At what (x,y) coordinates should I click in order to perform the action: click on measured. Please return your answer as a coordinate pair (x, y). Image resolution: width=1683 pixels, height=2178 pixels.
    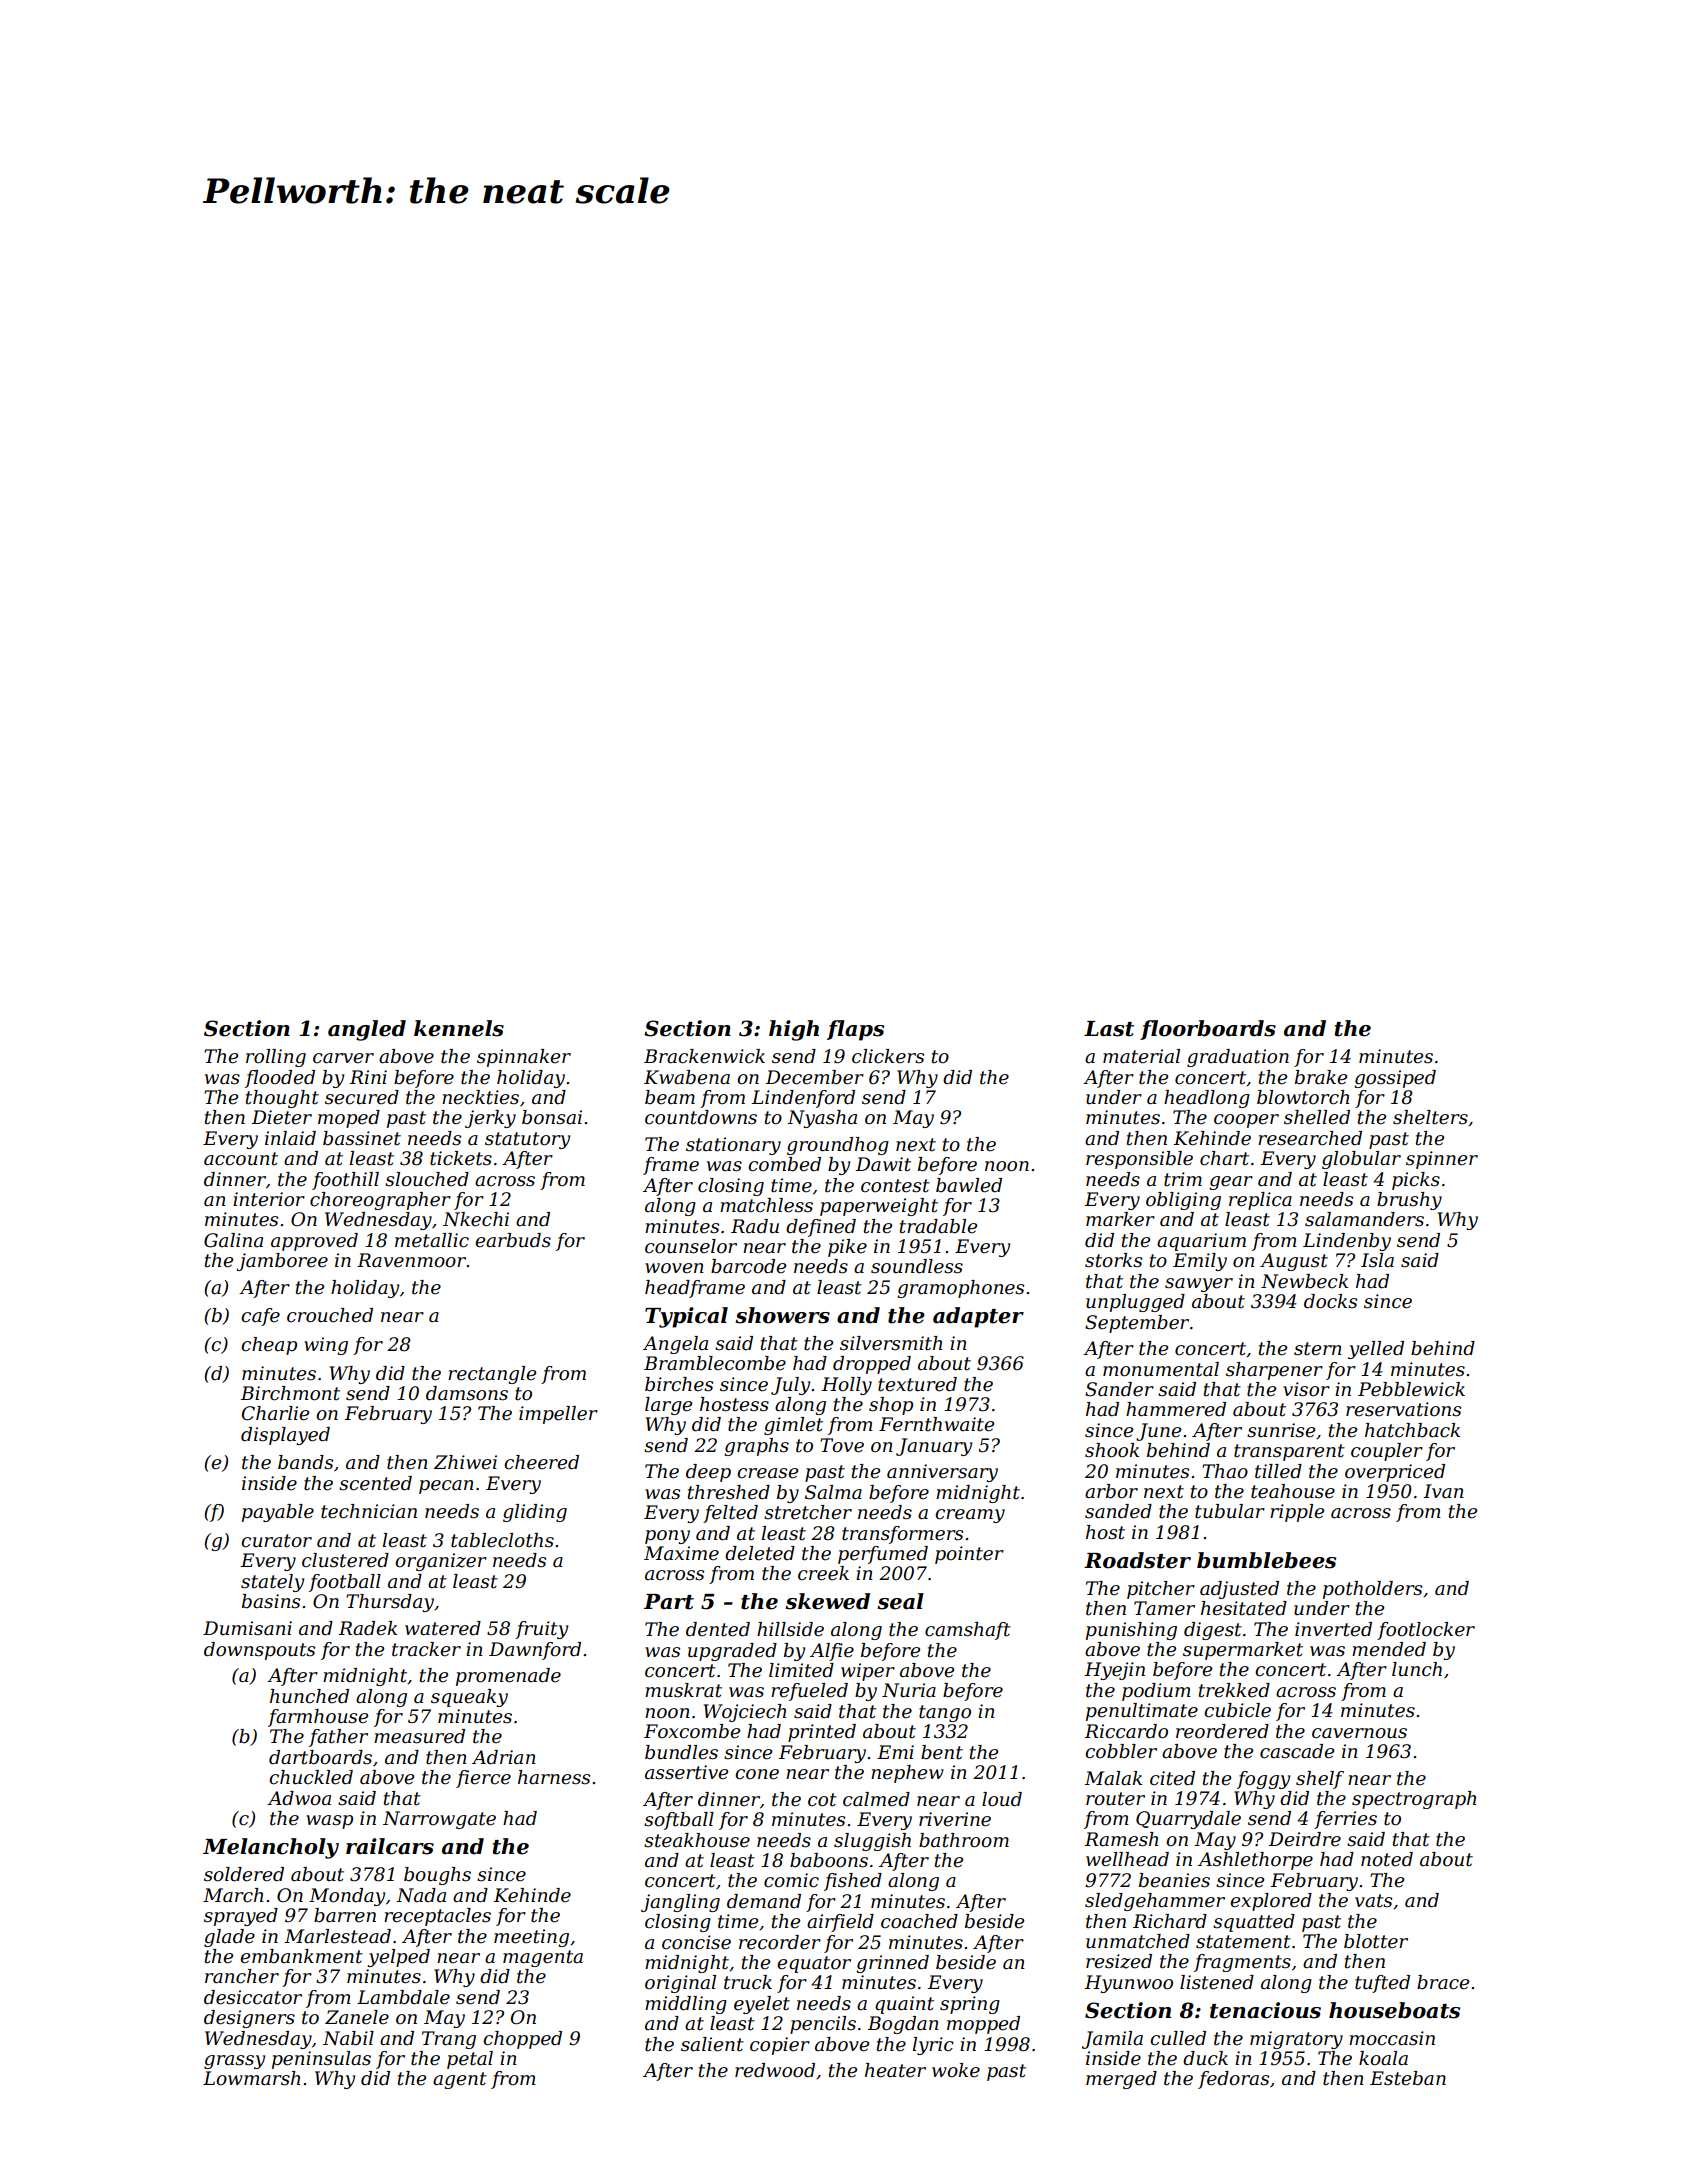
    Looking at the image, I should click on (419, 1736).
